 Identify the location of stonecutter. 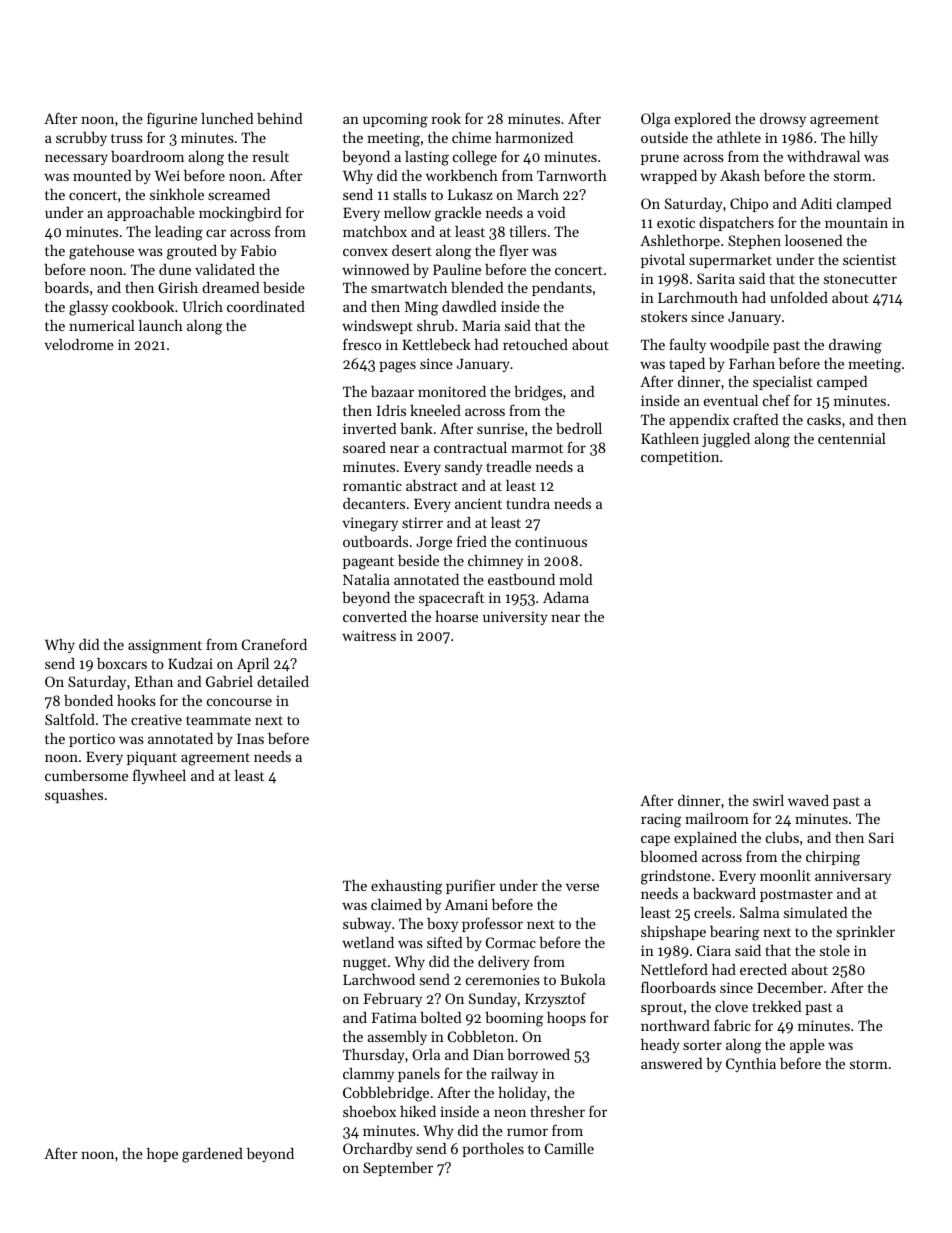
(860, 279).
